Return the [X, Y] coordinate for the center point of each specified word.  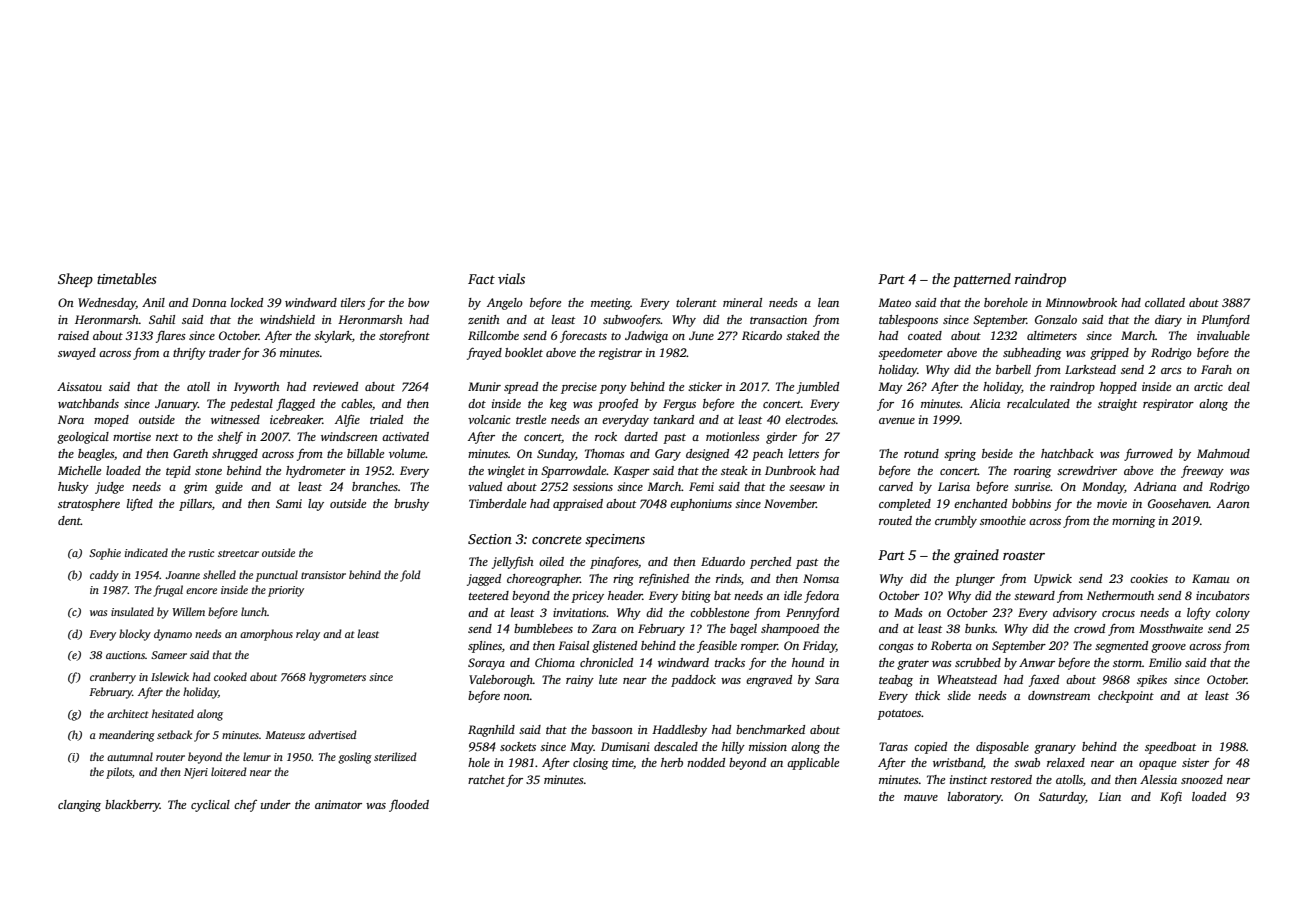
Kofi [1171, 798]
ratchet [486, 779]
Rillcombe [493, 335]
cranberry [113, 678]
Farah [1216, 369]
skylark [333, 337]
